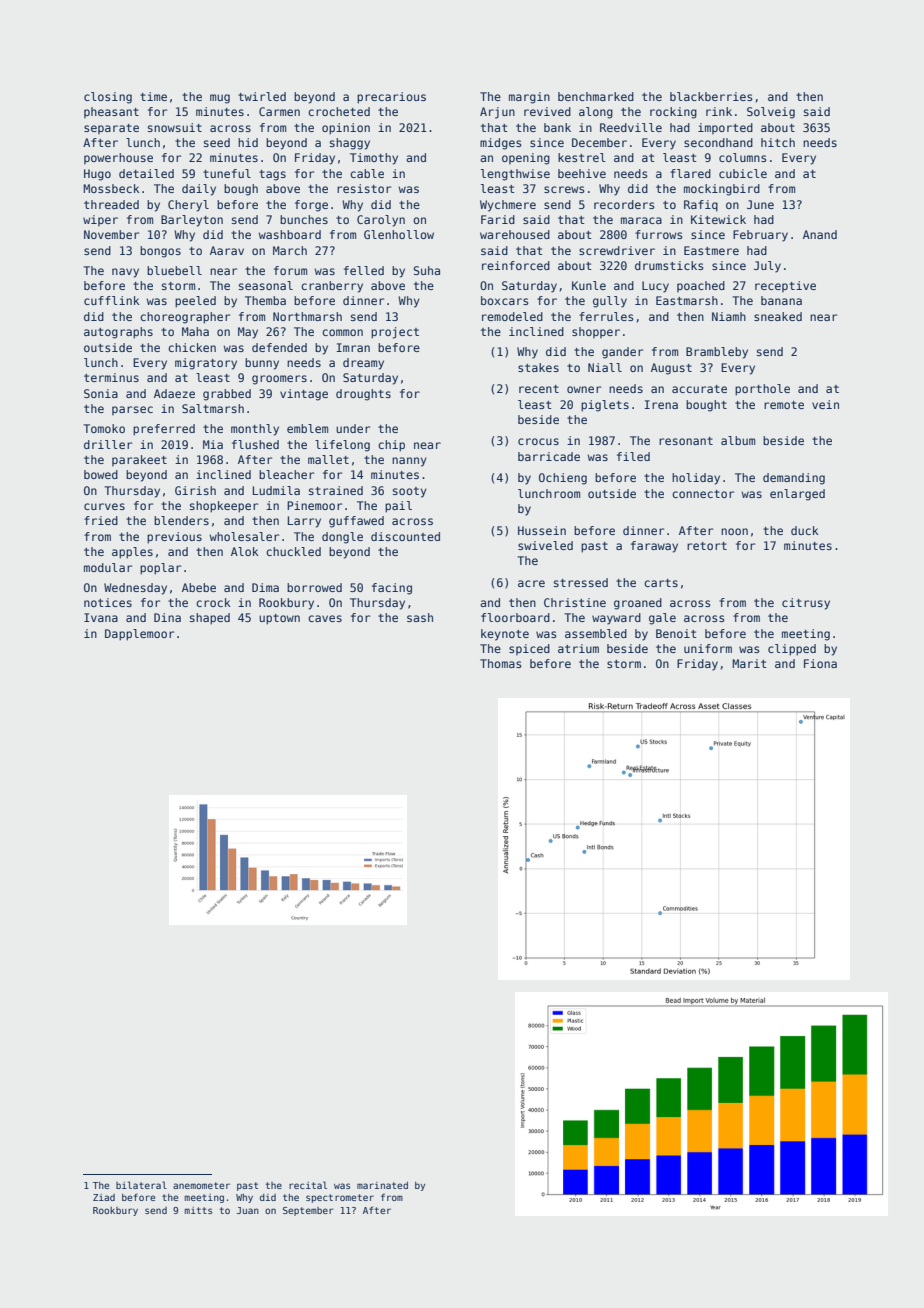 The image size is (924, 1308). Describe the element at coordinates (508, 206) in the document. I see `Wychmere` at that location.
